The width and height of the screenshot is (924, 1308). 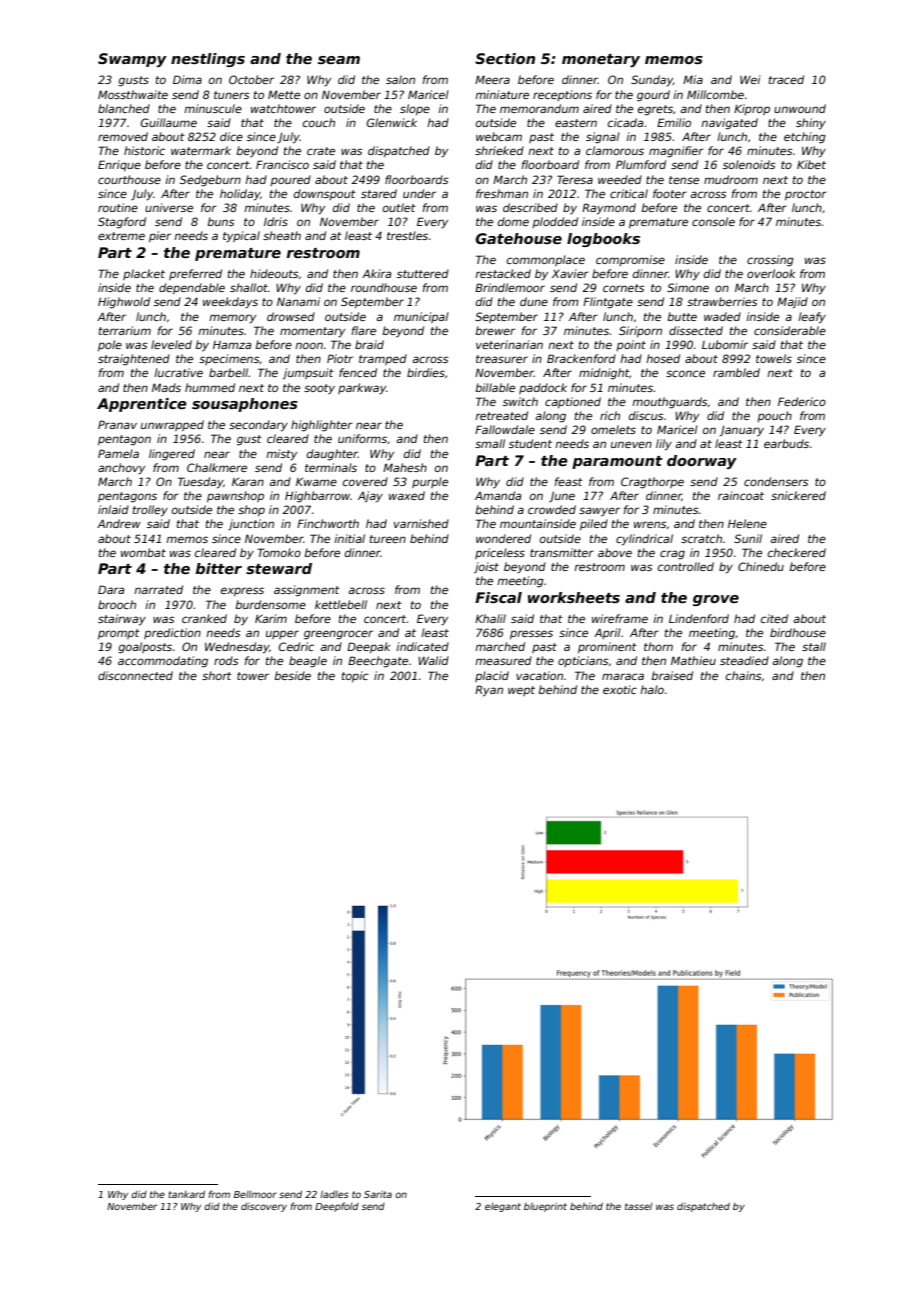 What do you see at coordinates (713, 221) in the screenshot?
I see `console` at bounding box center [713, 221].
